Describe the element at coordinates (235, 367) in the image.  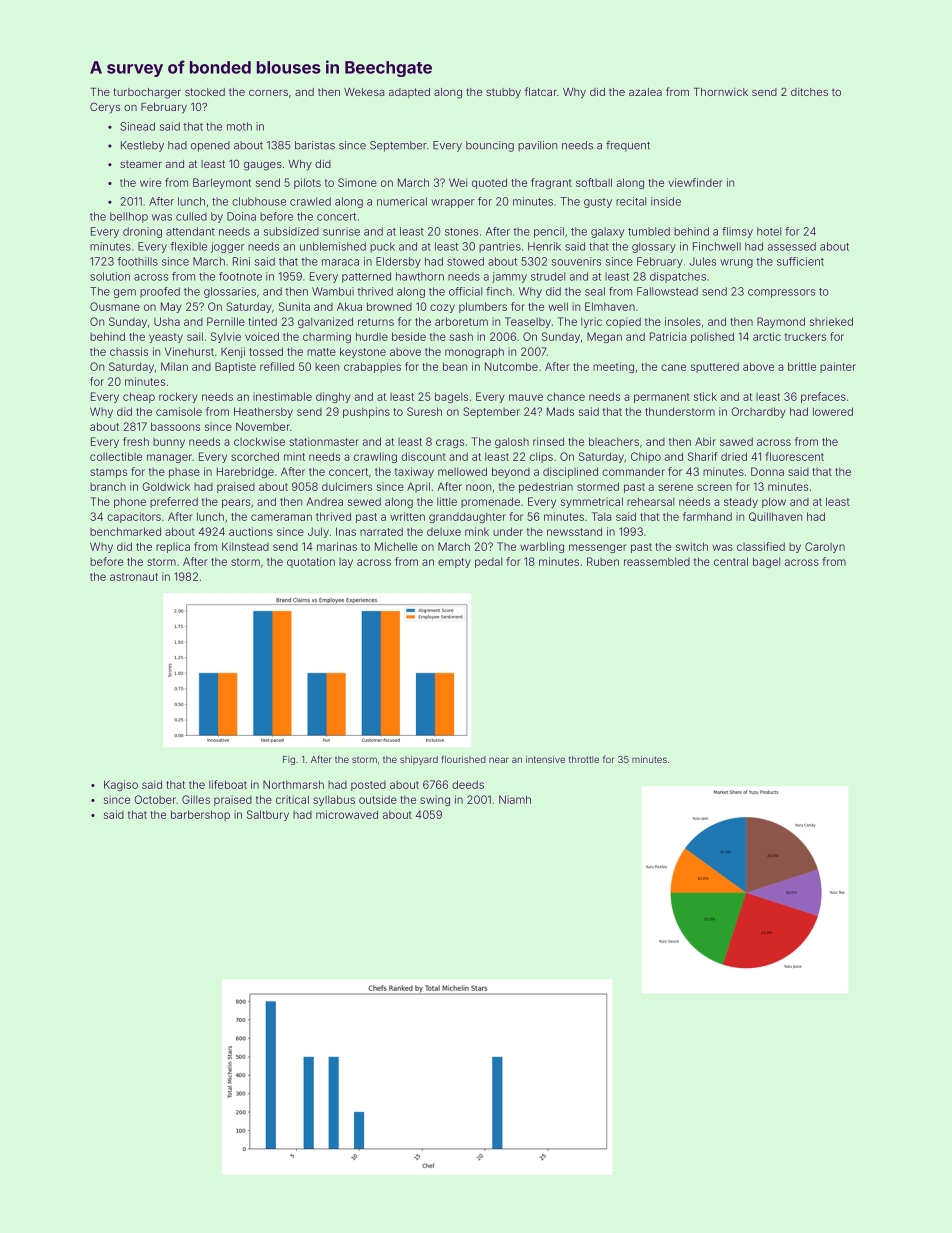
I see `Baptiste` at that location.
